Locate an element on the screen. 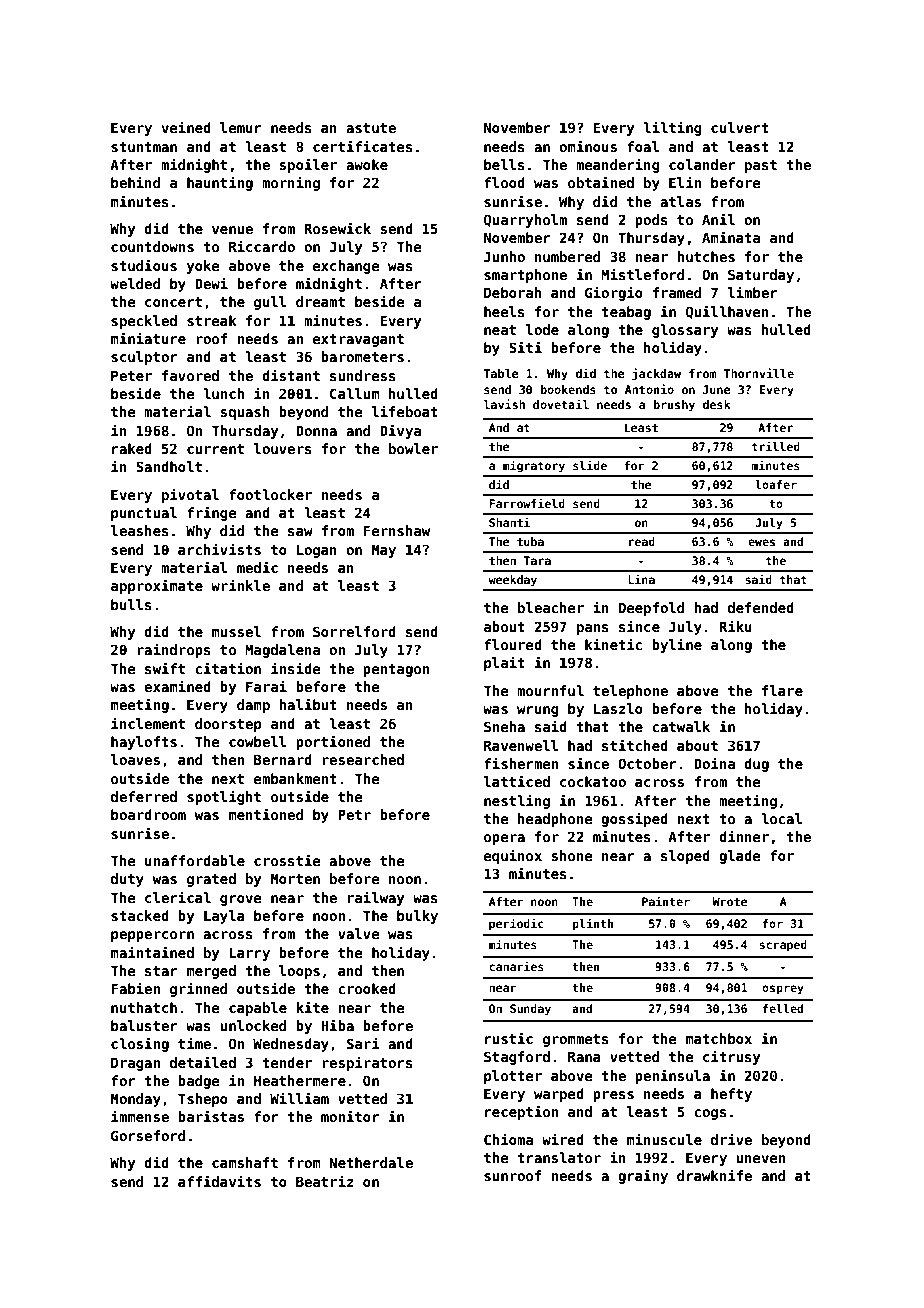 Image resolution: width=924 pixels, height=1308 pixels. astute is located at coordinates (371, 128).
